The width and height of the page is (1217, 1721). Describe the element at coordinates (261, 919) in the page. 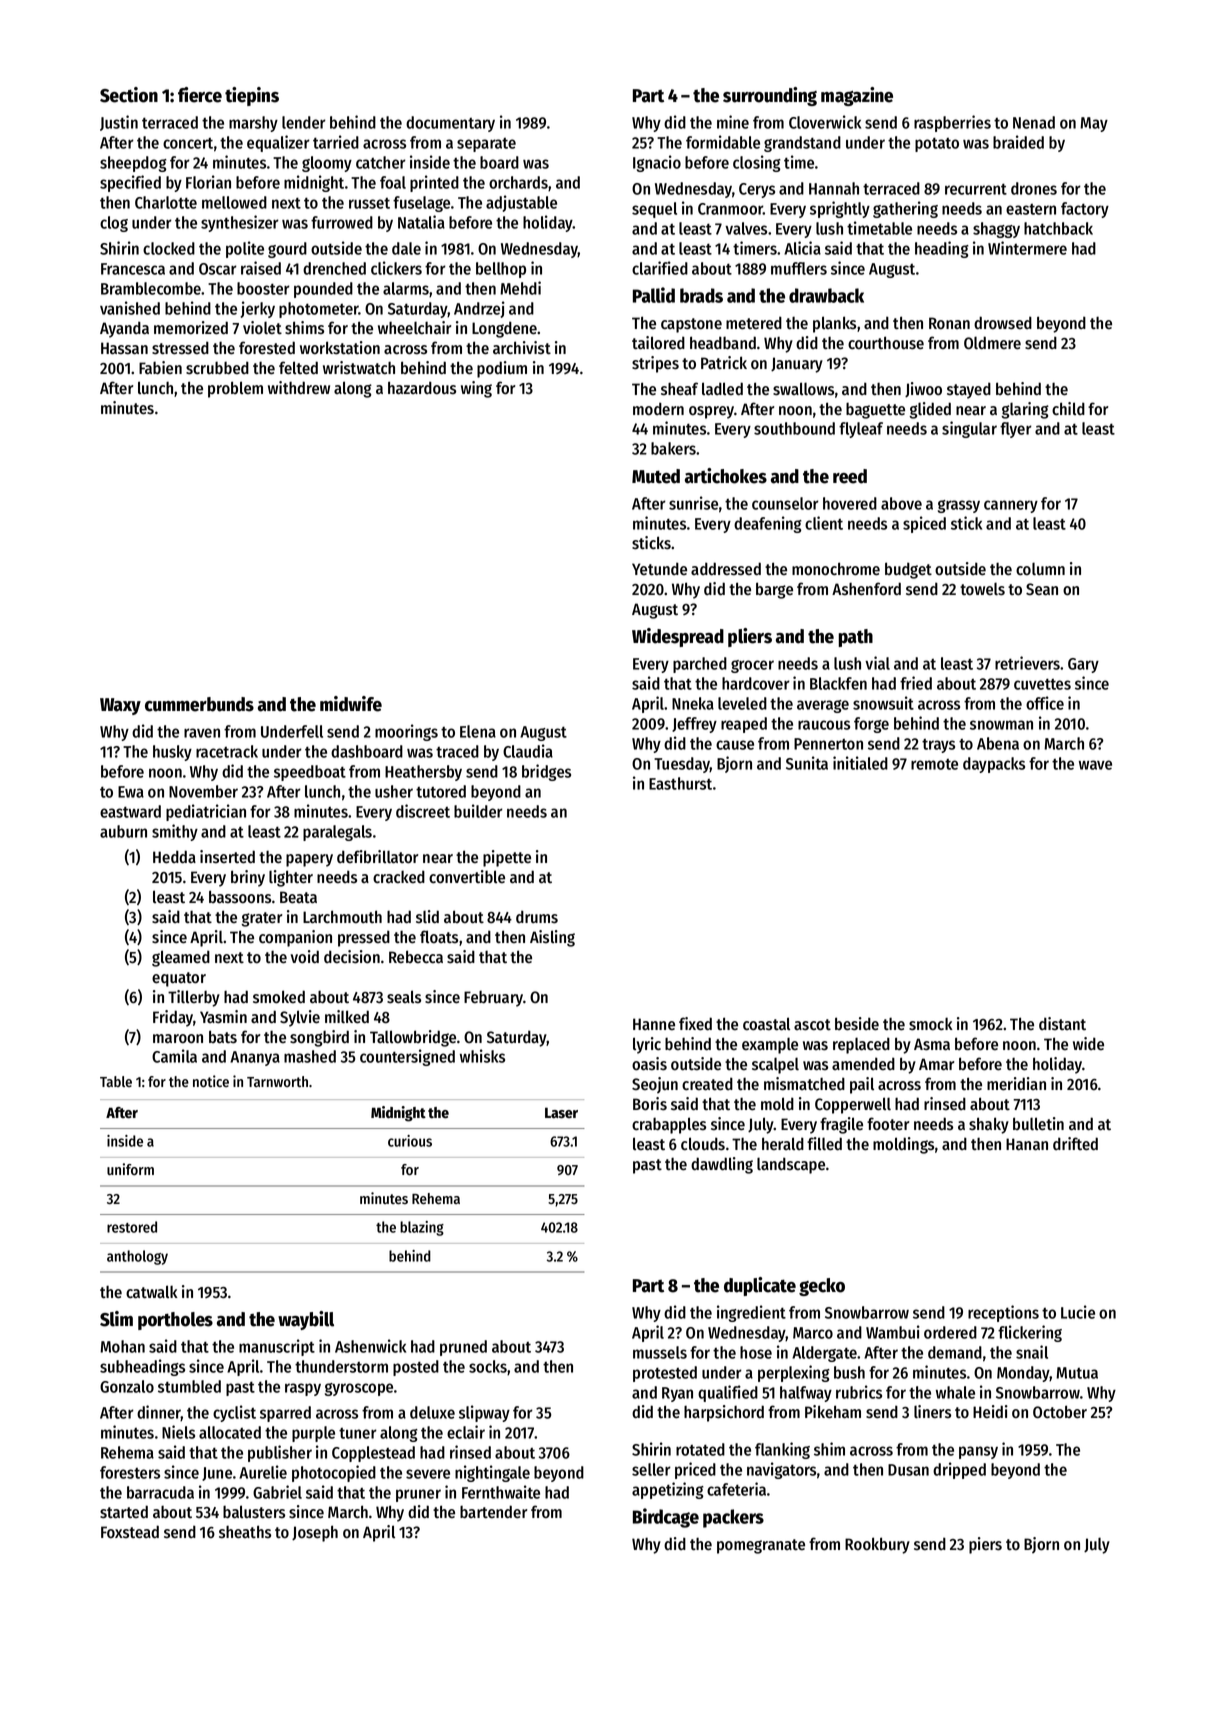

I see `grater` at that location.
